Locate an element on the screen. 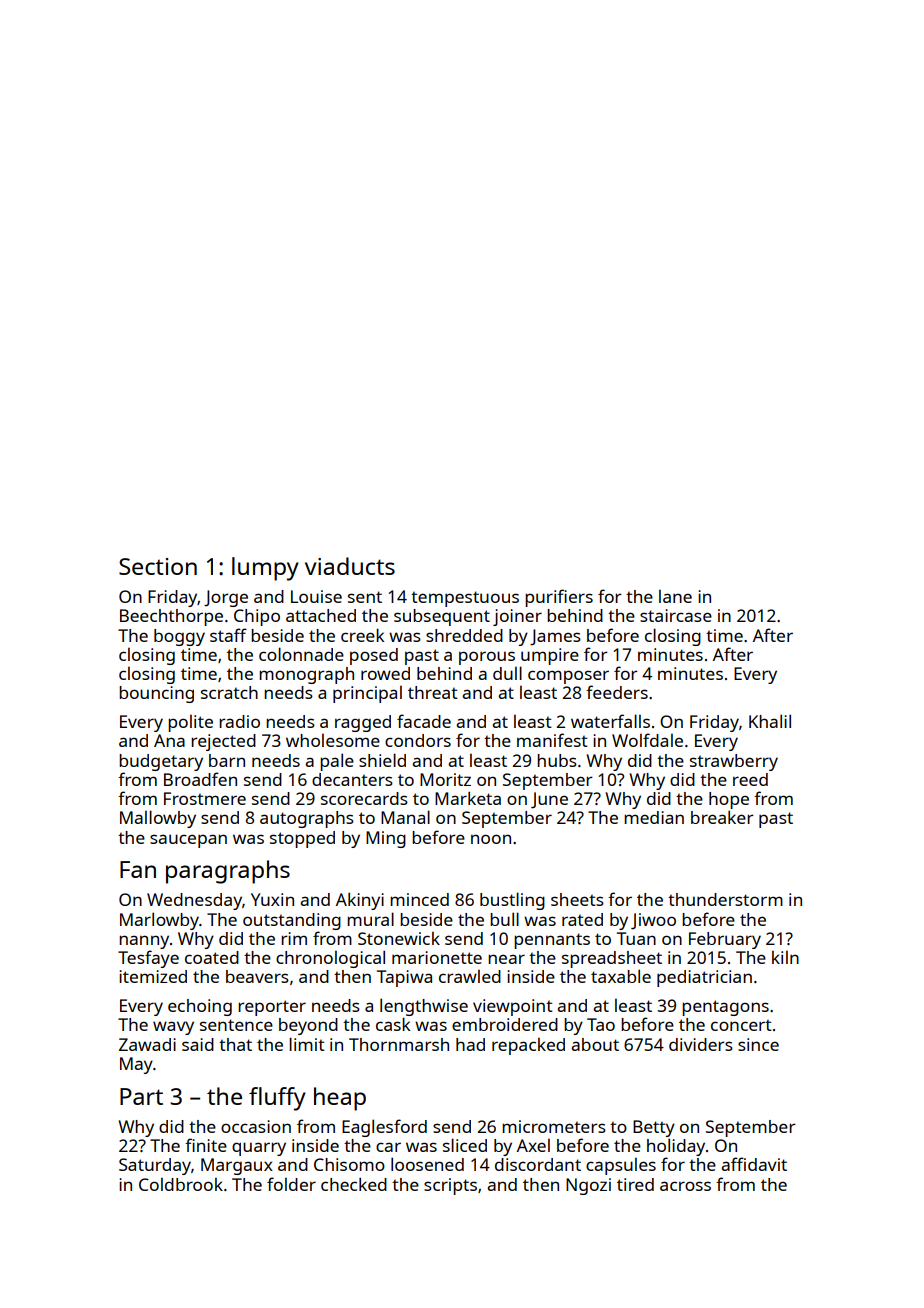 The width and height of the screenshot is (924, 1308). strawberry is located at coordinates (734, 762).
